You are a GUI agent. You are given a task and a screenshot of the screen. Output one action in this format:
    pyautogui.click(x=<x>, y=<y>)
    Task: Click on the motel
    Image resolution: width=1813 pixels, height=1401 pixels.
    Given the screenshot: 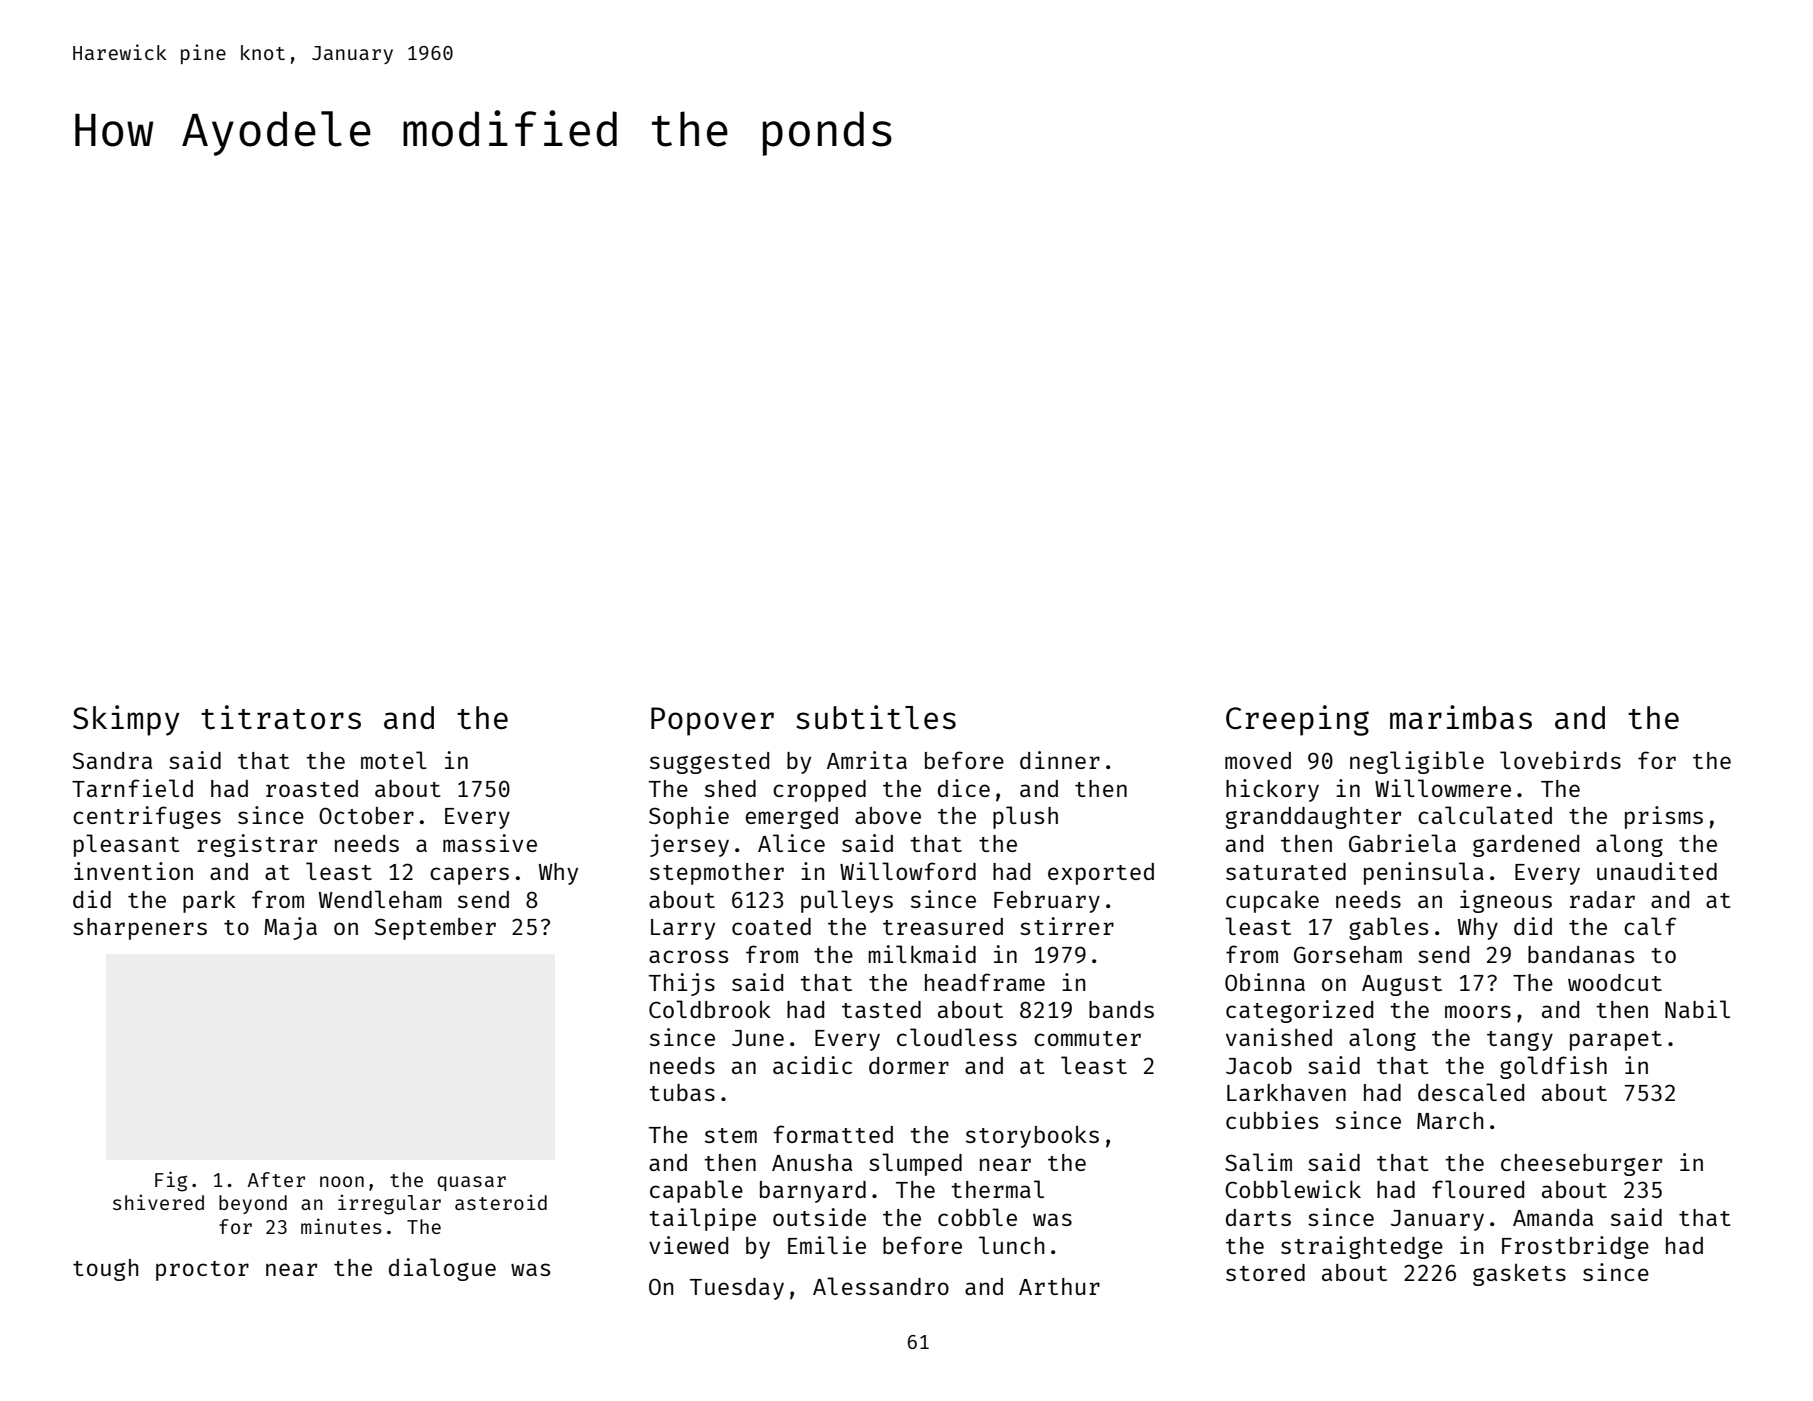 What is the action you would take?
    pyautogui.click(x=394, y=760)
